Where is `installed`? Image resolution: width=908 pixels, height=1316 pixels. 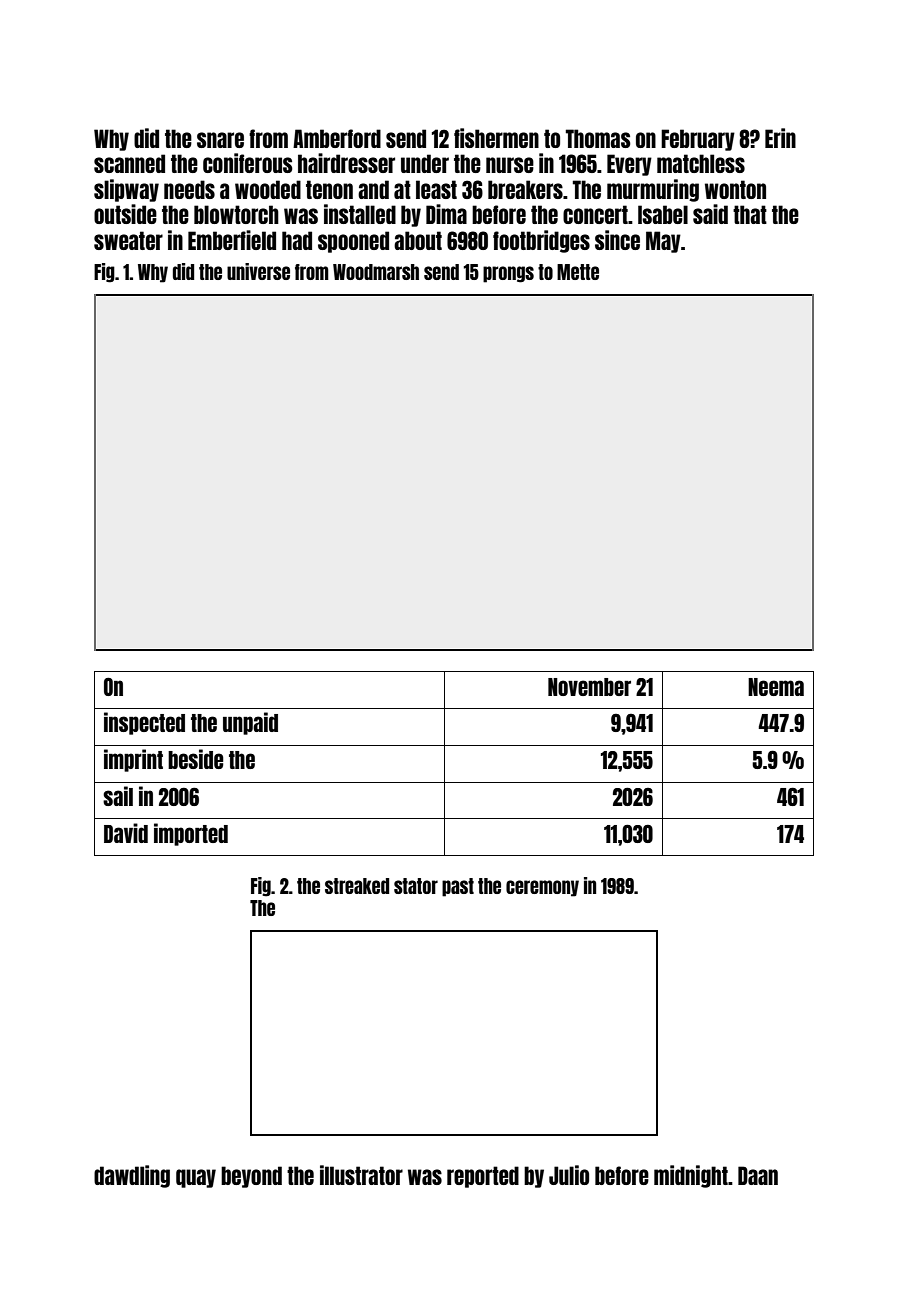 installed is located at coordinates (360, 214).
